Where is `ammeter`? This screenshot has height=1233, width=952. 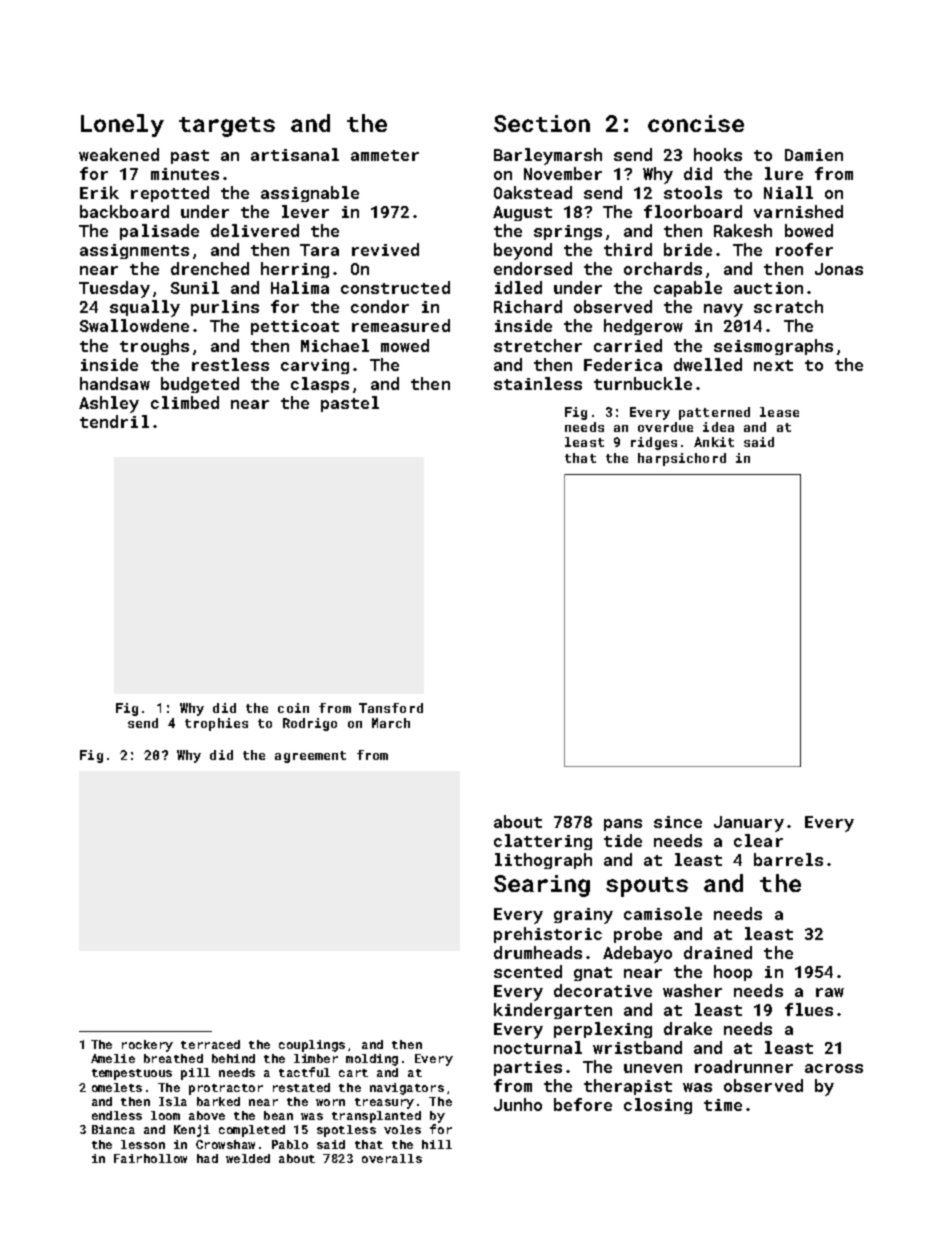 ammeter is located at coordinates (385, 155).
